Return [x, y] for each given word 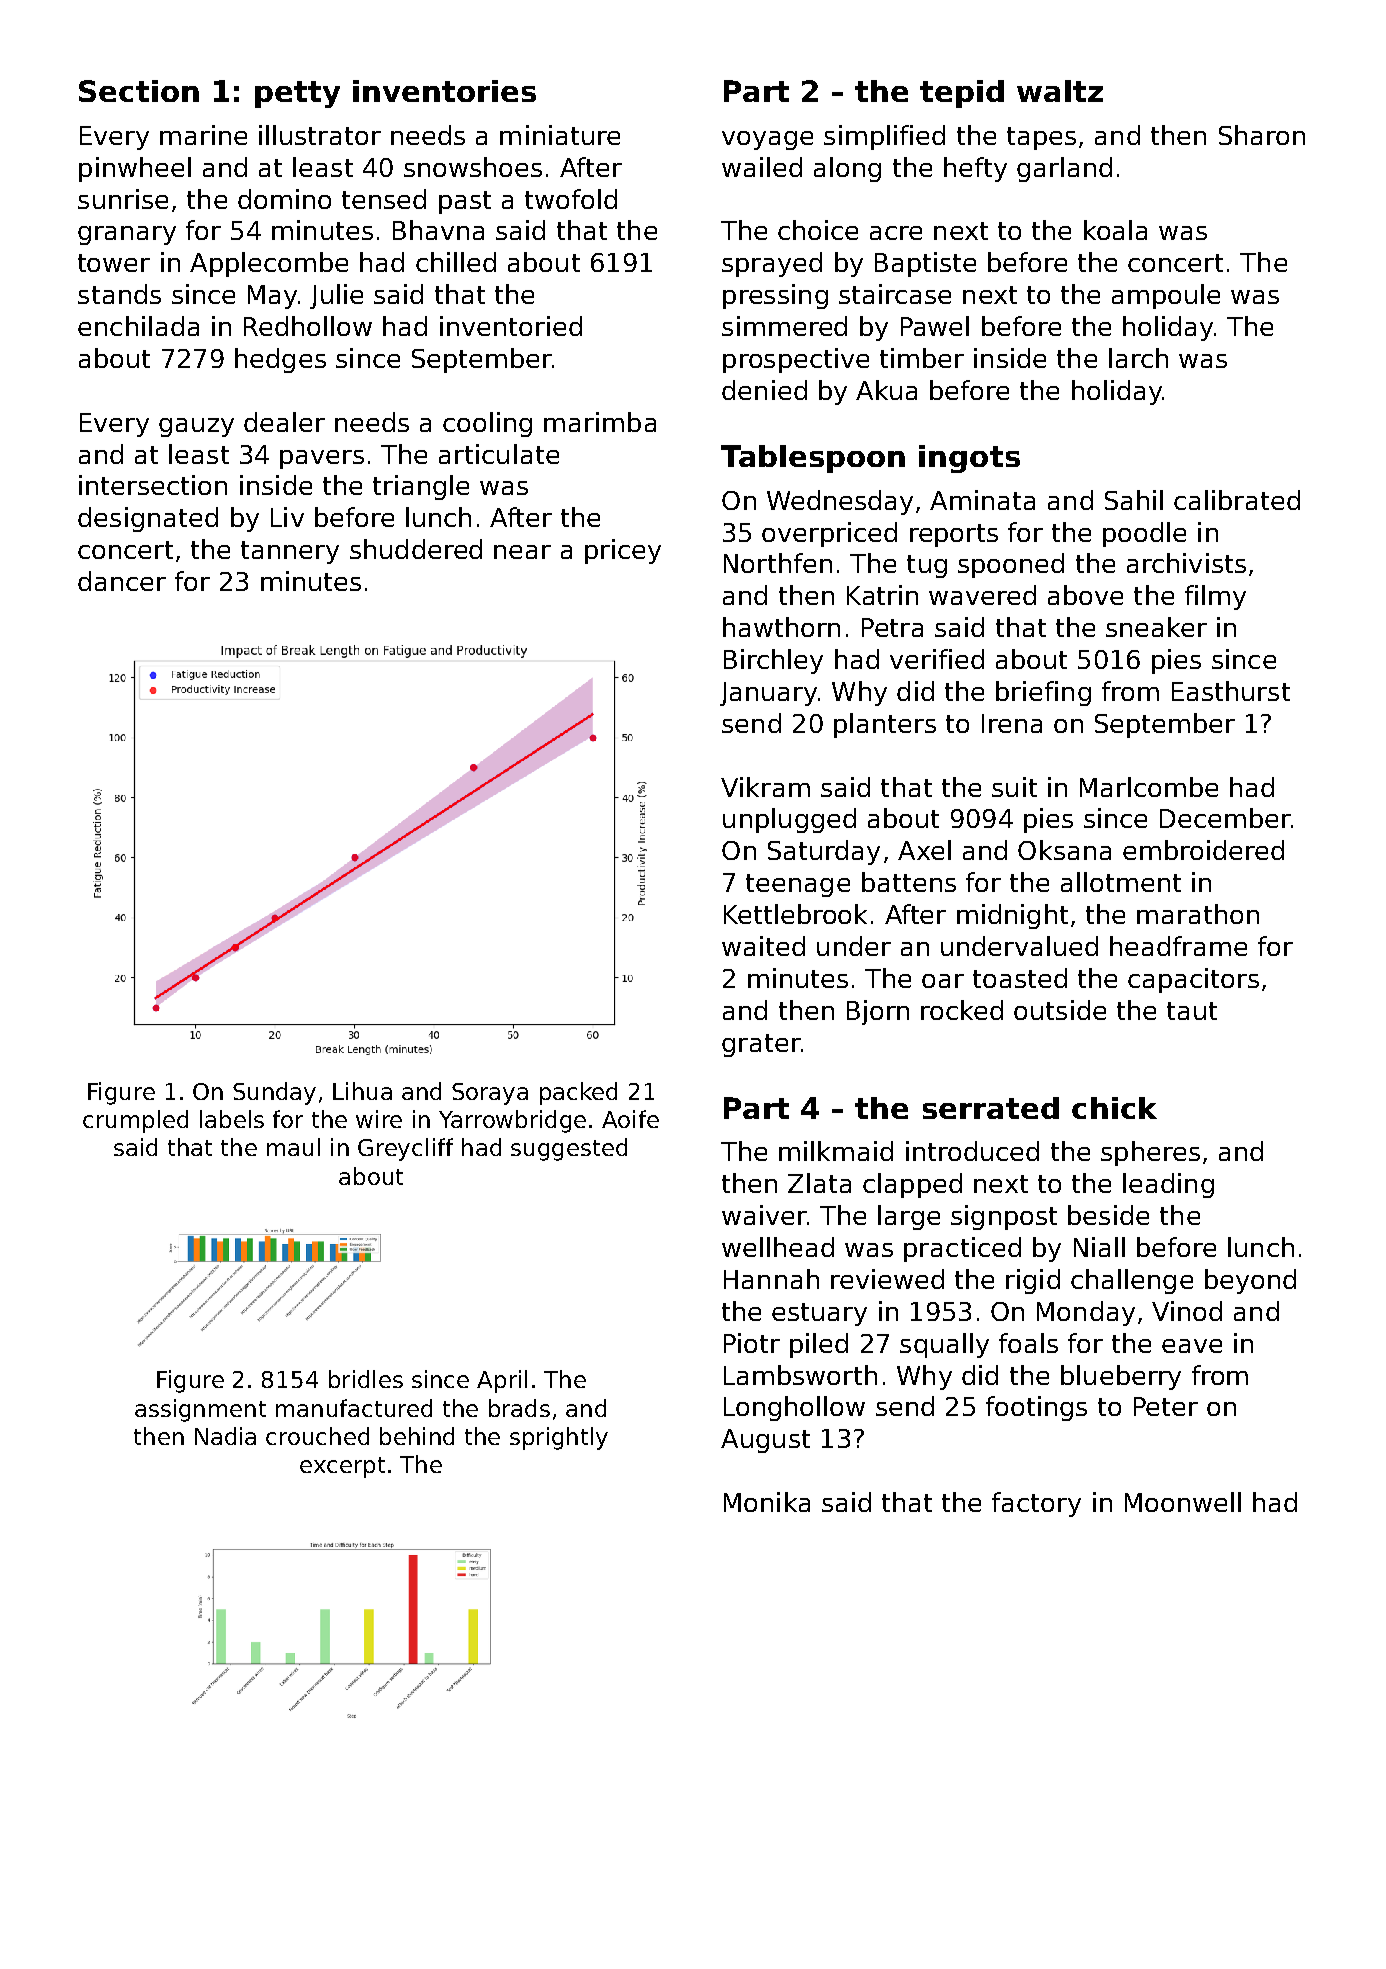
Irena [1012, 723]
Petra [892, 627]
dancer [122, 581]
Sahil [1134, 500]
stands [119, 294]
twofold [571, 199]
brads [519, 1408]
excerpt [342, 1467]
